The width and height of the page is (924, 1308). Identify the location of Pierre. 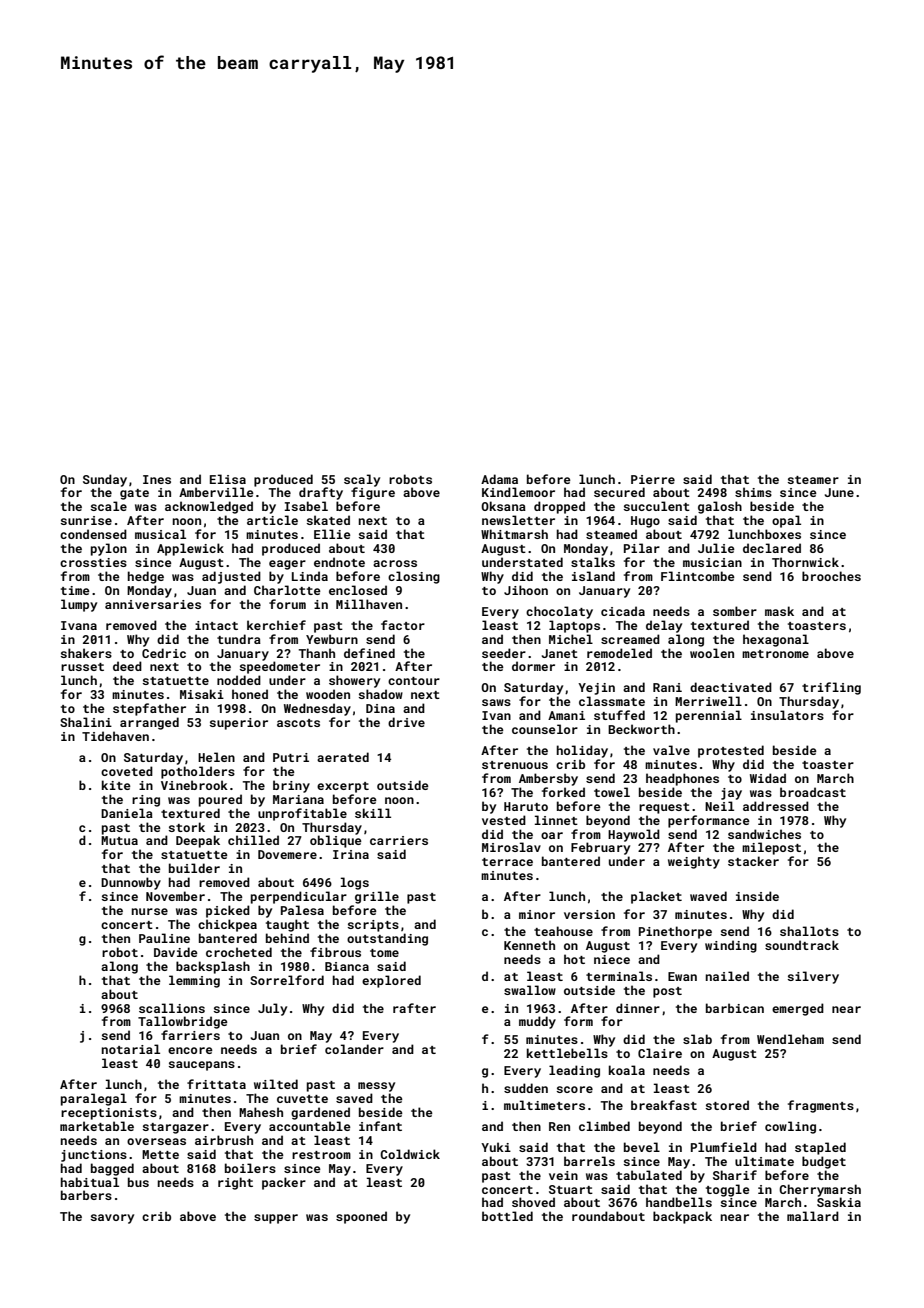
(653, 479).
